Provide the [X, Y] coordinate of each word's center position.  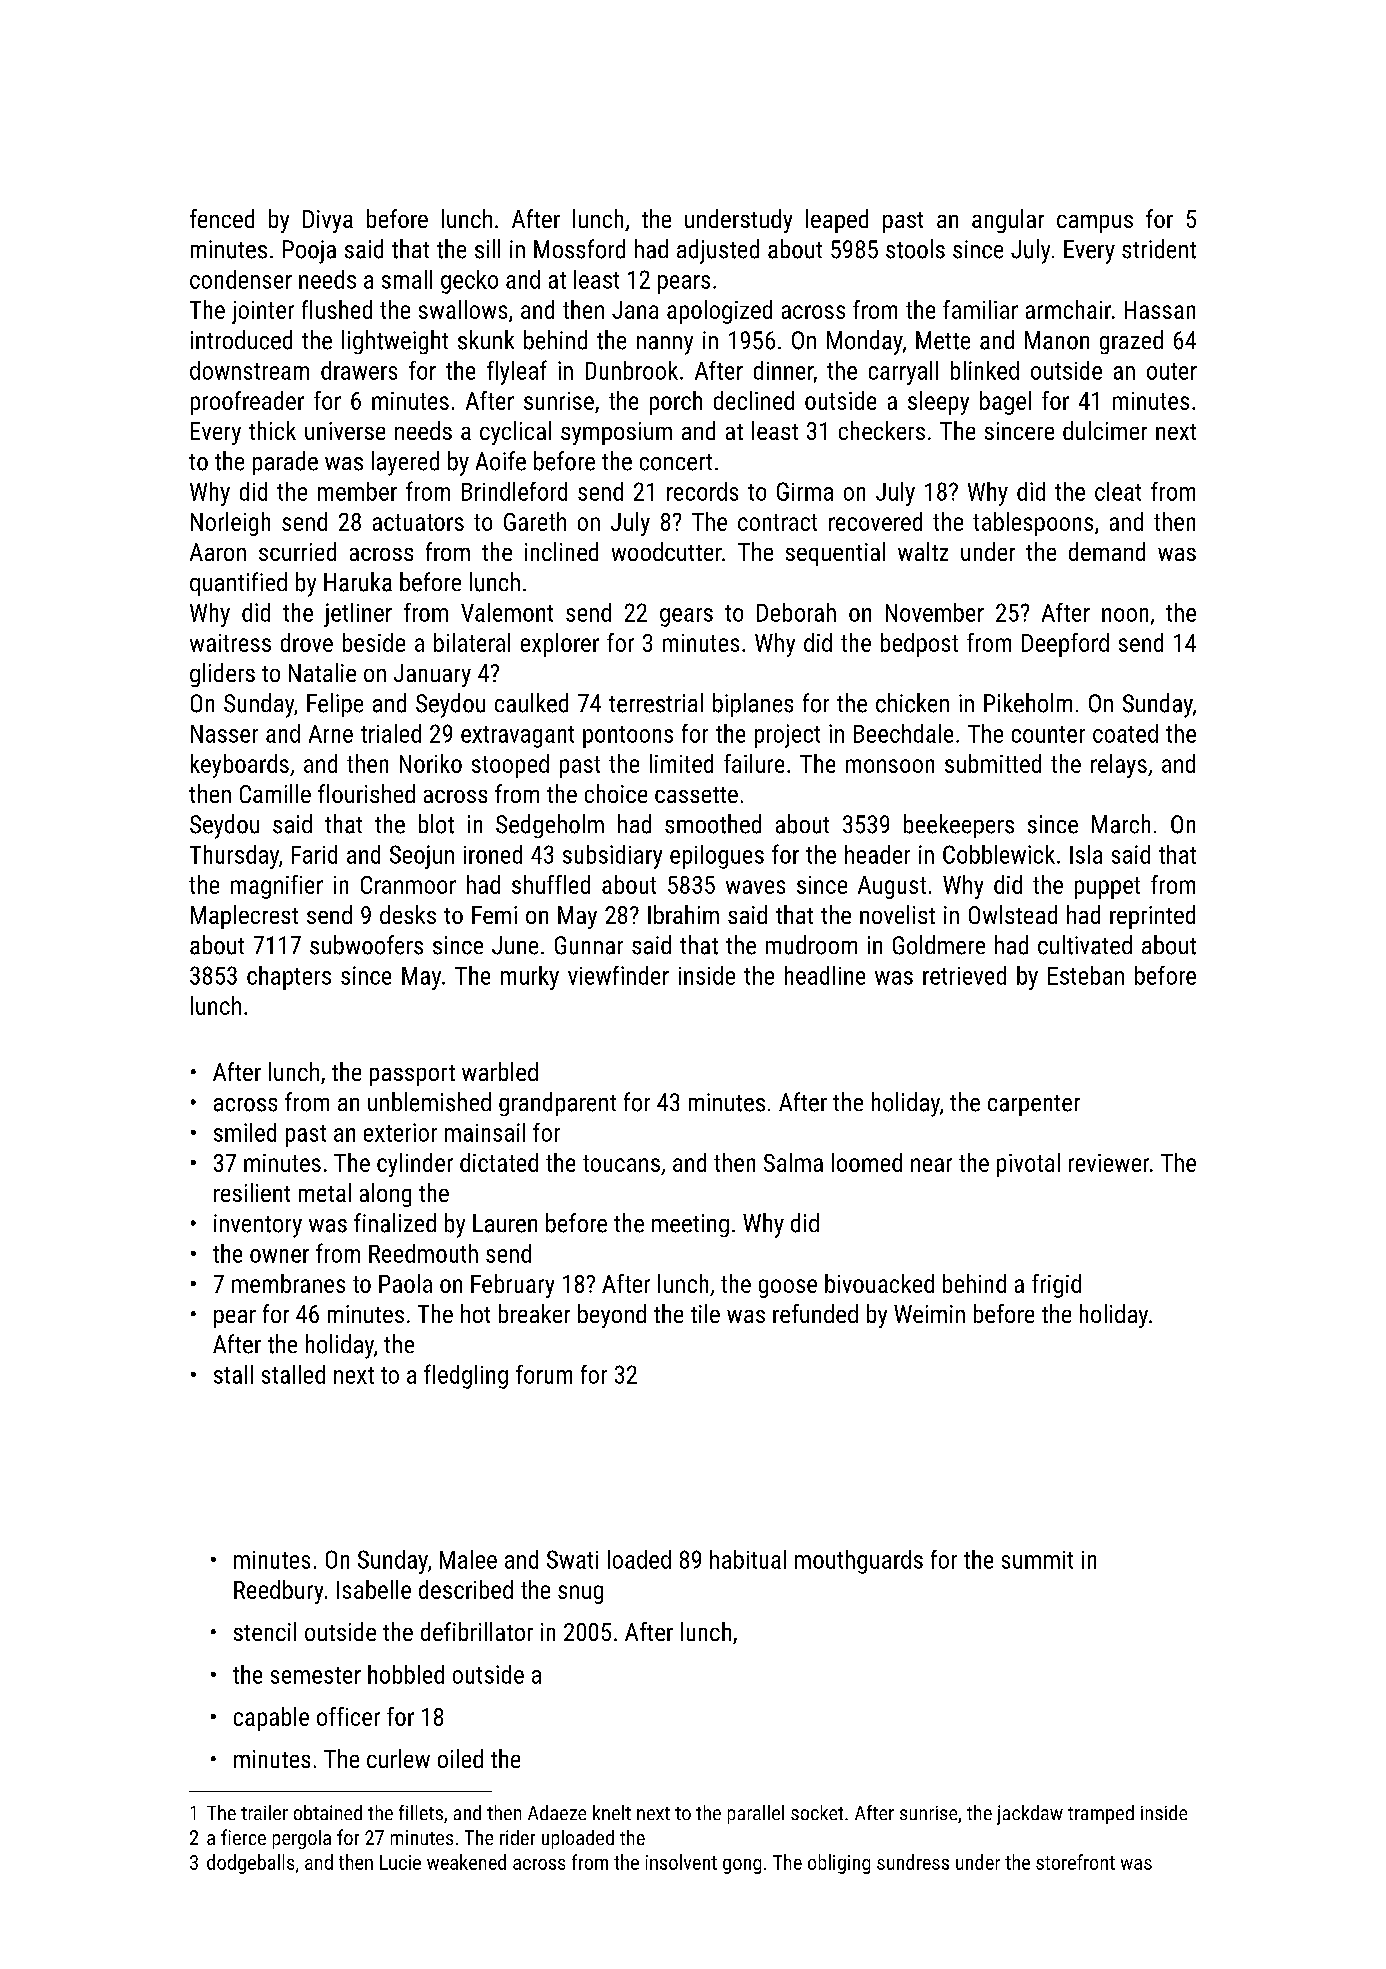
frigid [1056, 1286]
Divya [328, 221]
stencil [265, 1631]
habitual [748, 1559]
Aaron [218, 552]
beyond [612, 1316]
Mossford [579, 249]
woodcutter [667, 551]
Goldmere [939, 945]
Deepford [1065, 645]
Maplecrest [244, 917]
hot [475, 1313]
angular [1008, 221]
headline [825, 975]
